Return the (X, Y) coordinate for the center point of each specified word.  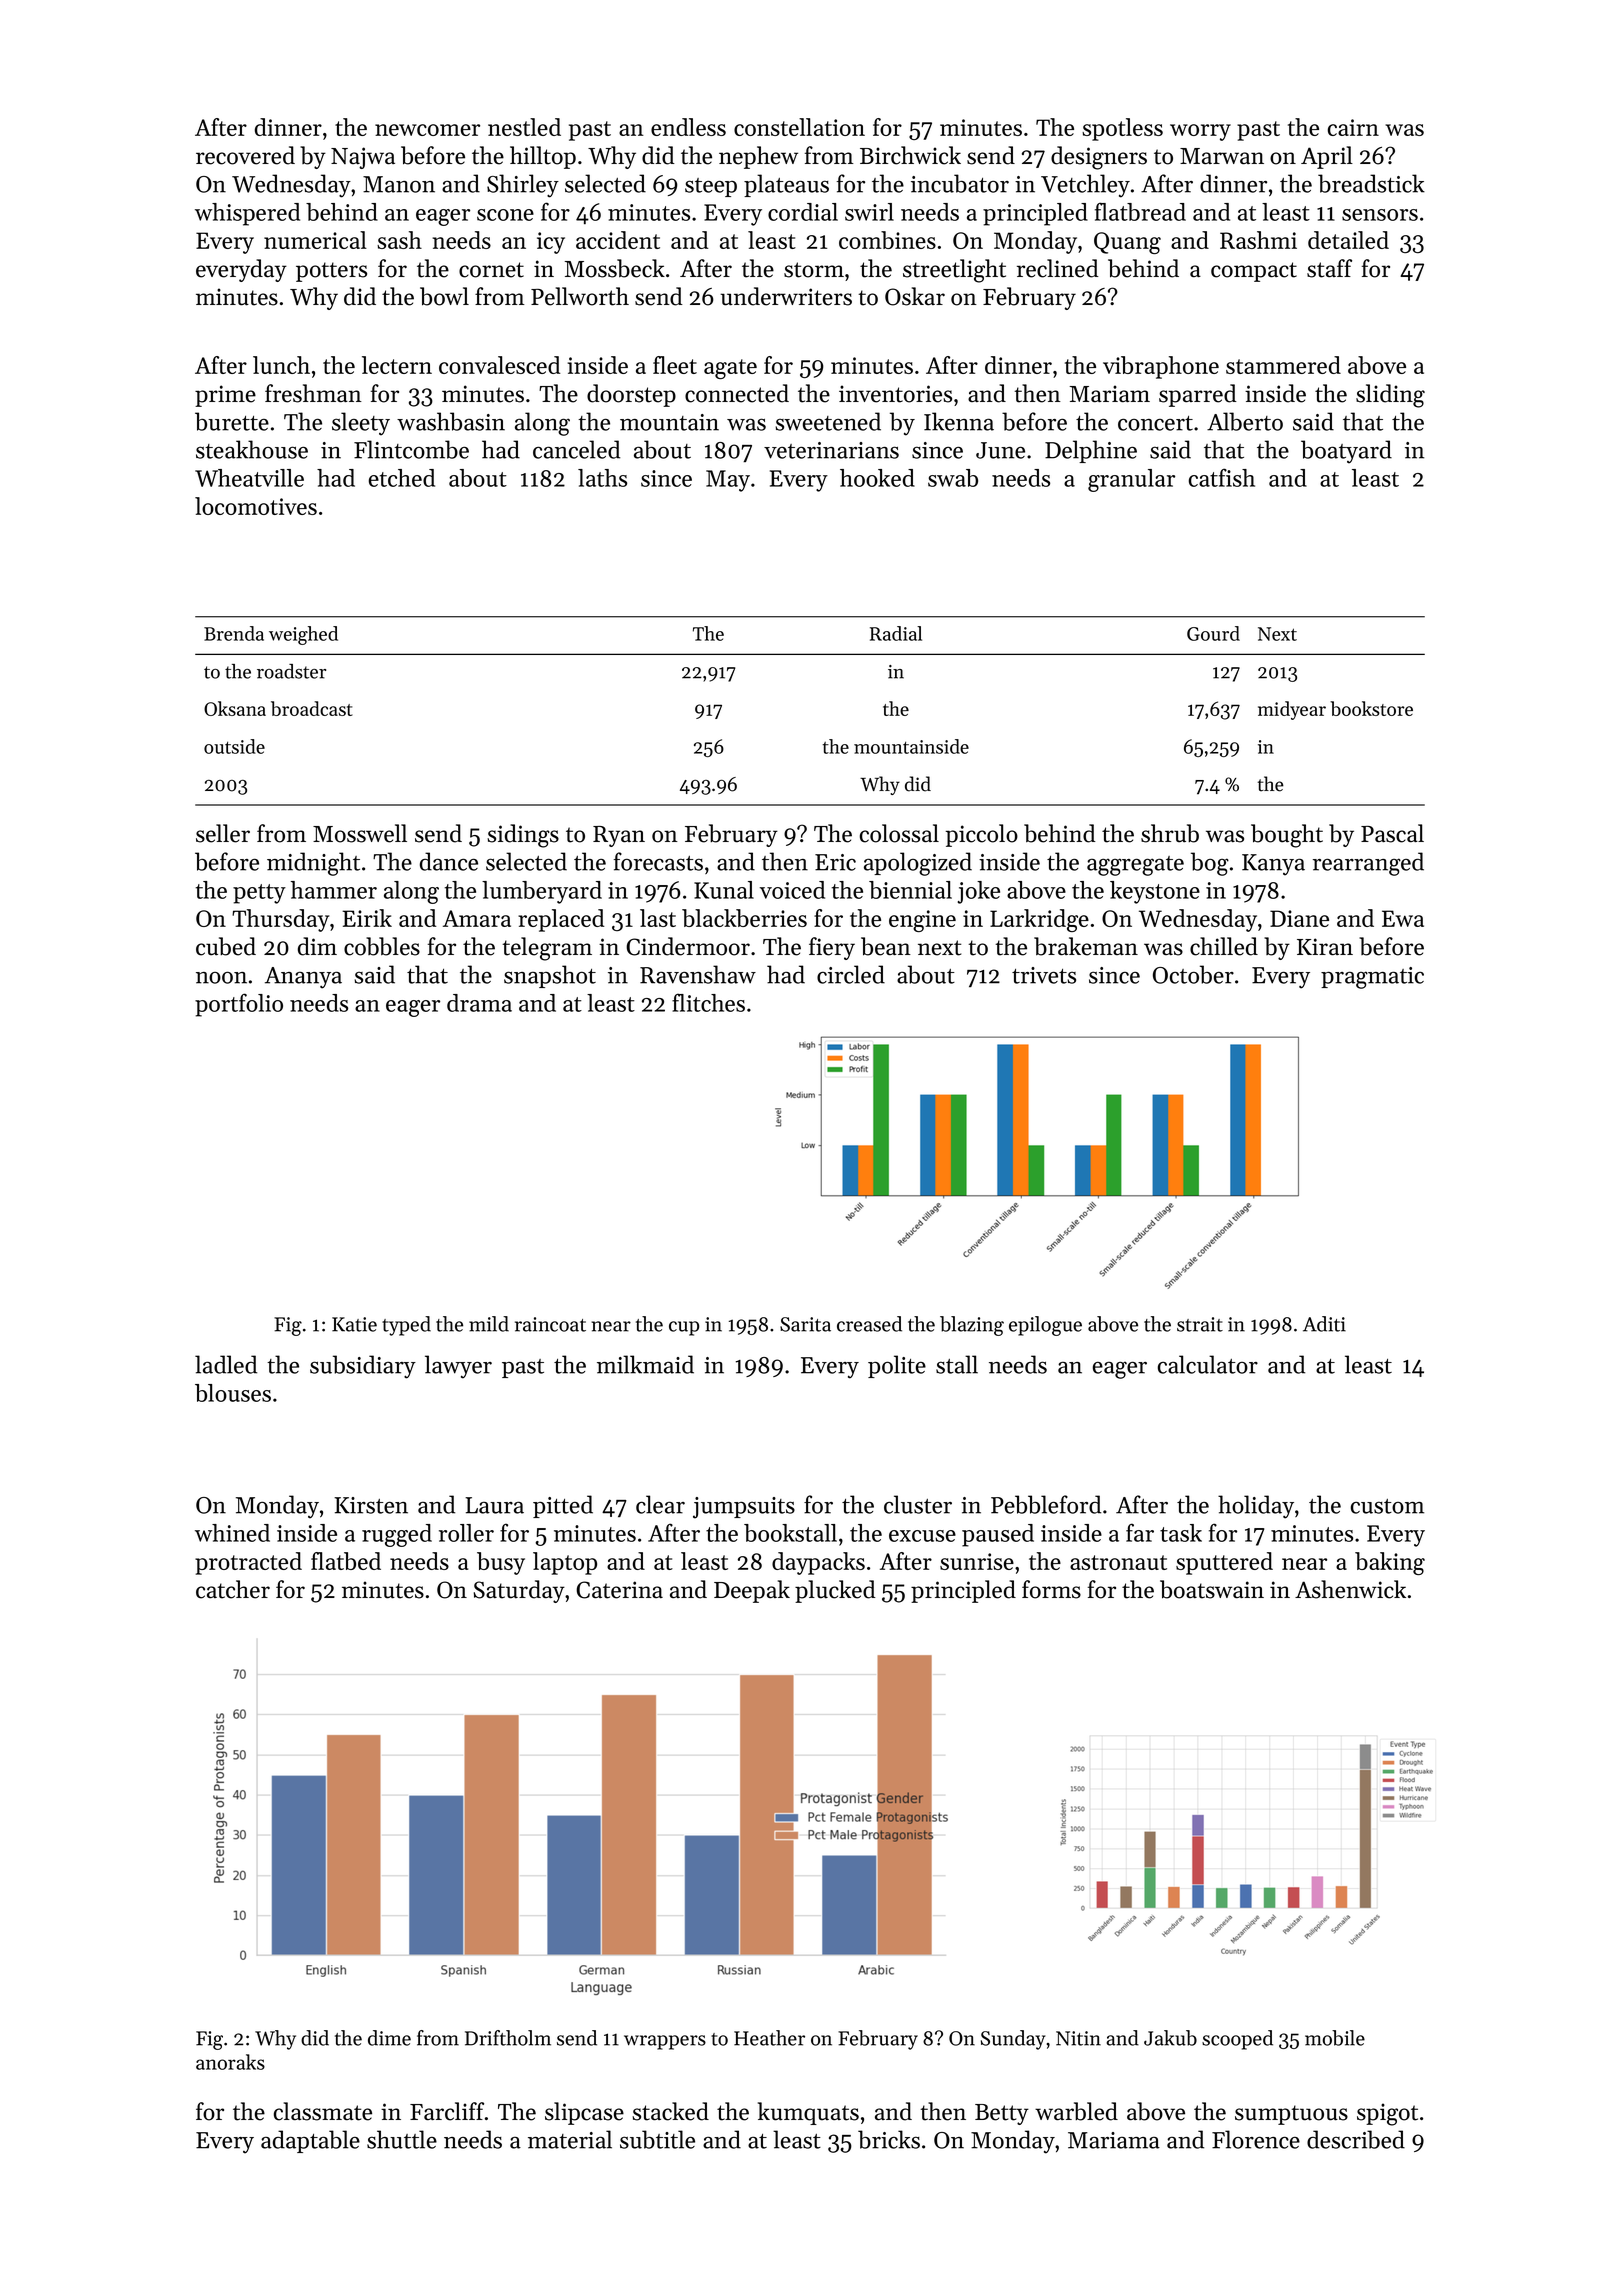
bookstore (1371, 708)
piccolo (982, 835)
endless (688, 127)
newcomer (427, 130)
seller (223, 833)
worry (1200, 132)
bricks (889, 2139)
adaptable (310, 2141)
